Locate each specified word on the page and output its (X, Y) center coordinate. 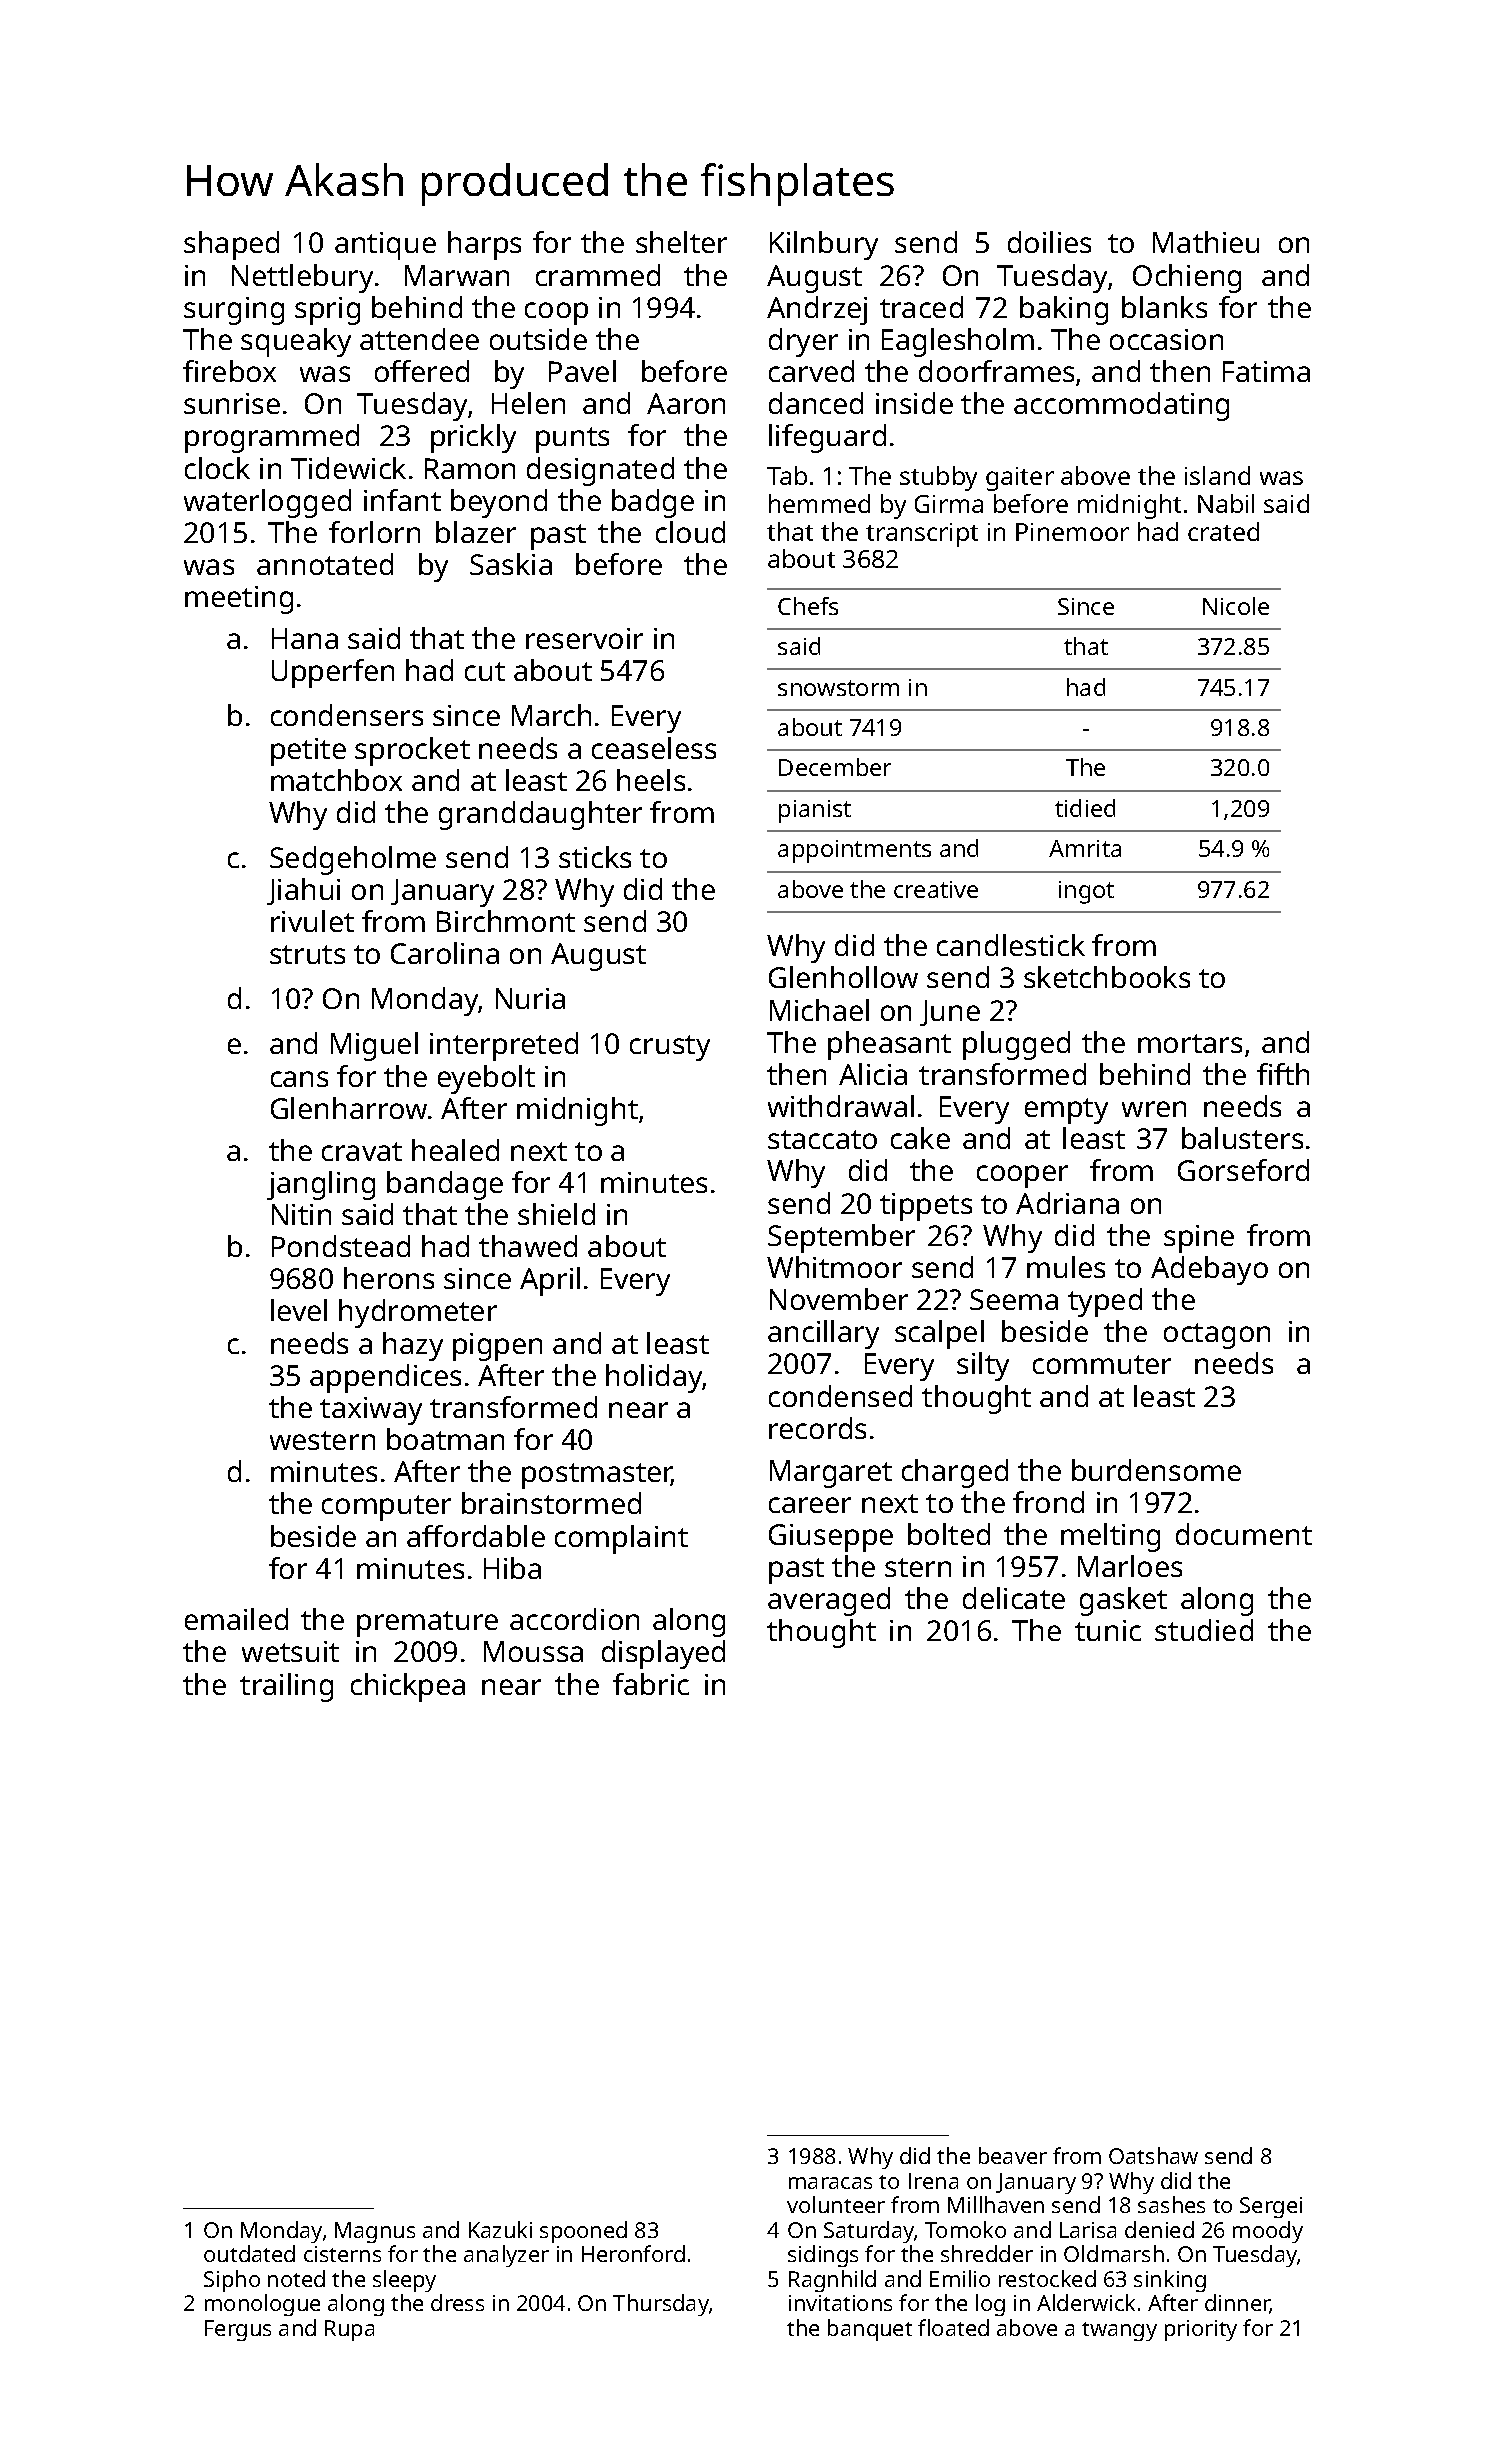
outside (538, 339)
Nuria (530, 998)
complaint (621, 1539)
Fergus (238, 2330)
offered (422, 371)
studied (1204, 1630)
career (810, 1505)
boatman (445, 1439)
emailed (236, 1619)
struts (307, 954)
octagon (1217, 1336)
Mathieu (1206, 242)
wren (1154, 1109)
